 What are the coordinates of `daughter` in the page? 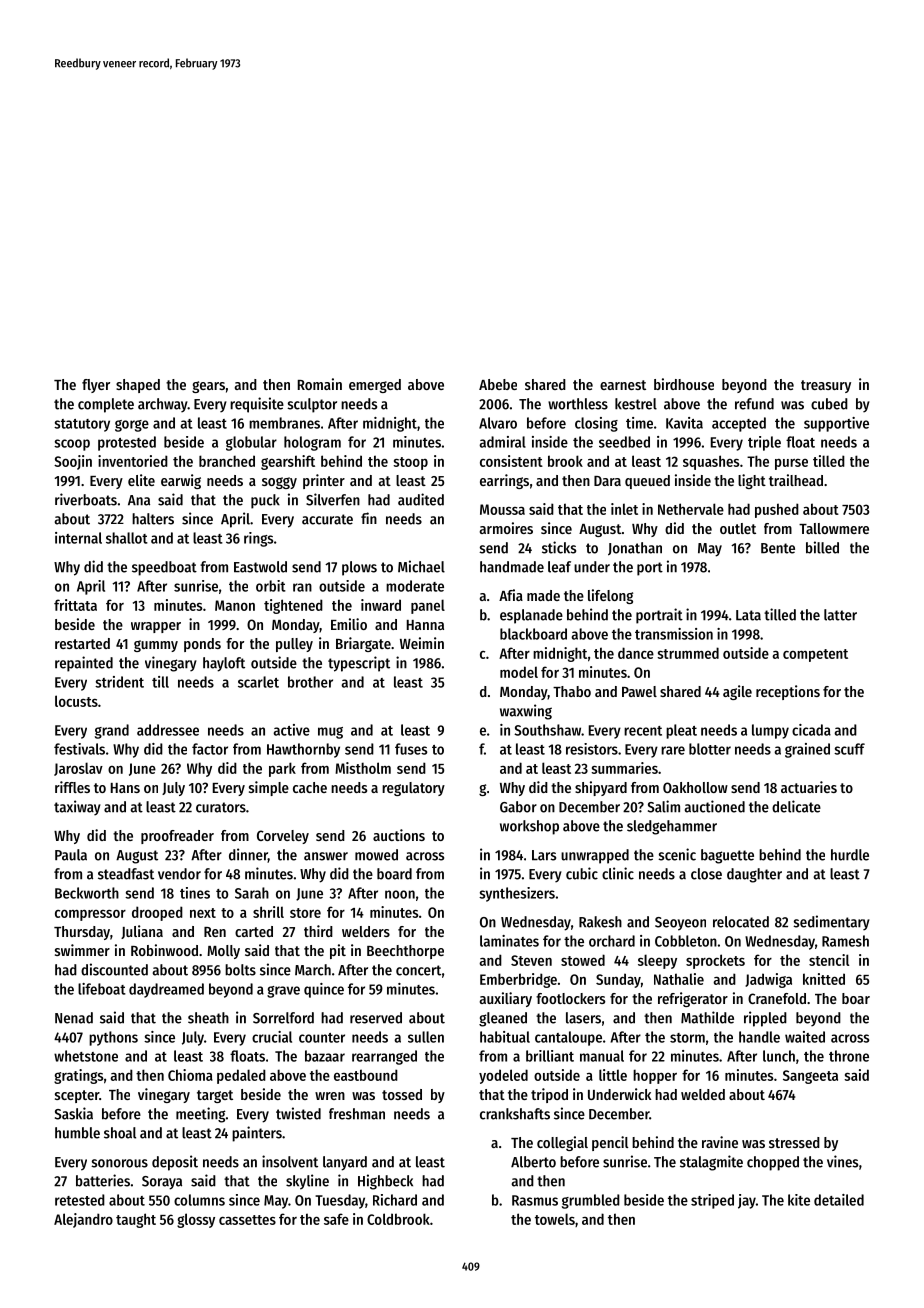 It's located at (754, 875).
